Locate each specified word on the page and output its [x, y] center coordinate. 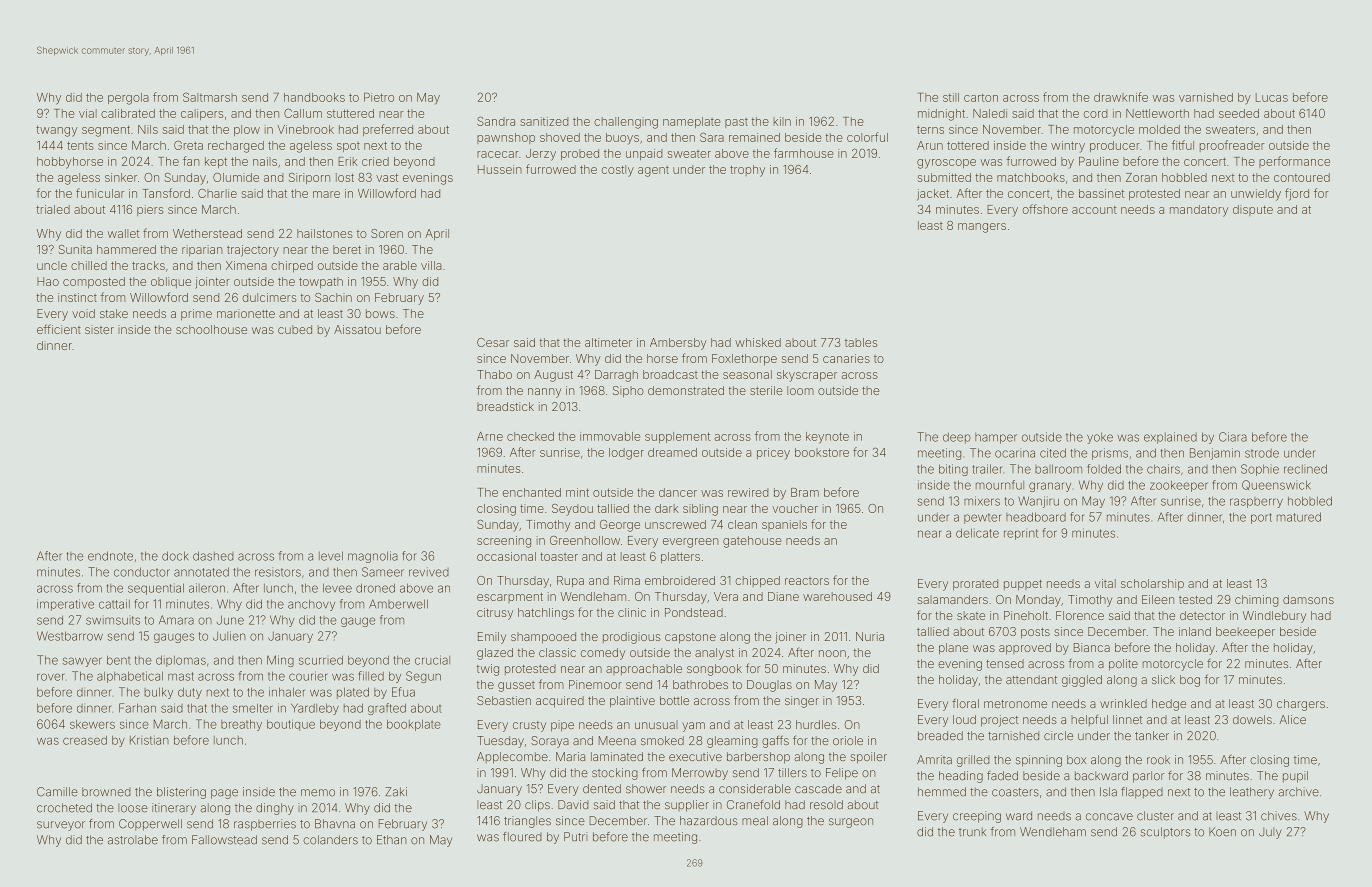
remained [754, 137]
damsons [1308, 599]
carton [981, 97]
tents [80, 145]
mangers [982, 228]
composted [94, 282]
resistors [278, 572]
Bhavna [335, 824]
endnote [110, 556]
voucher [795, 508]
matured [1299, 517]
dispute [1253, 210]
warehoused [837, 596]
